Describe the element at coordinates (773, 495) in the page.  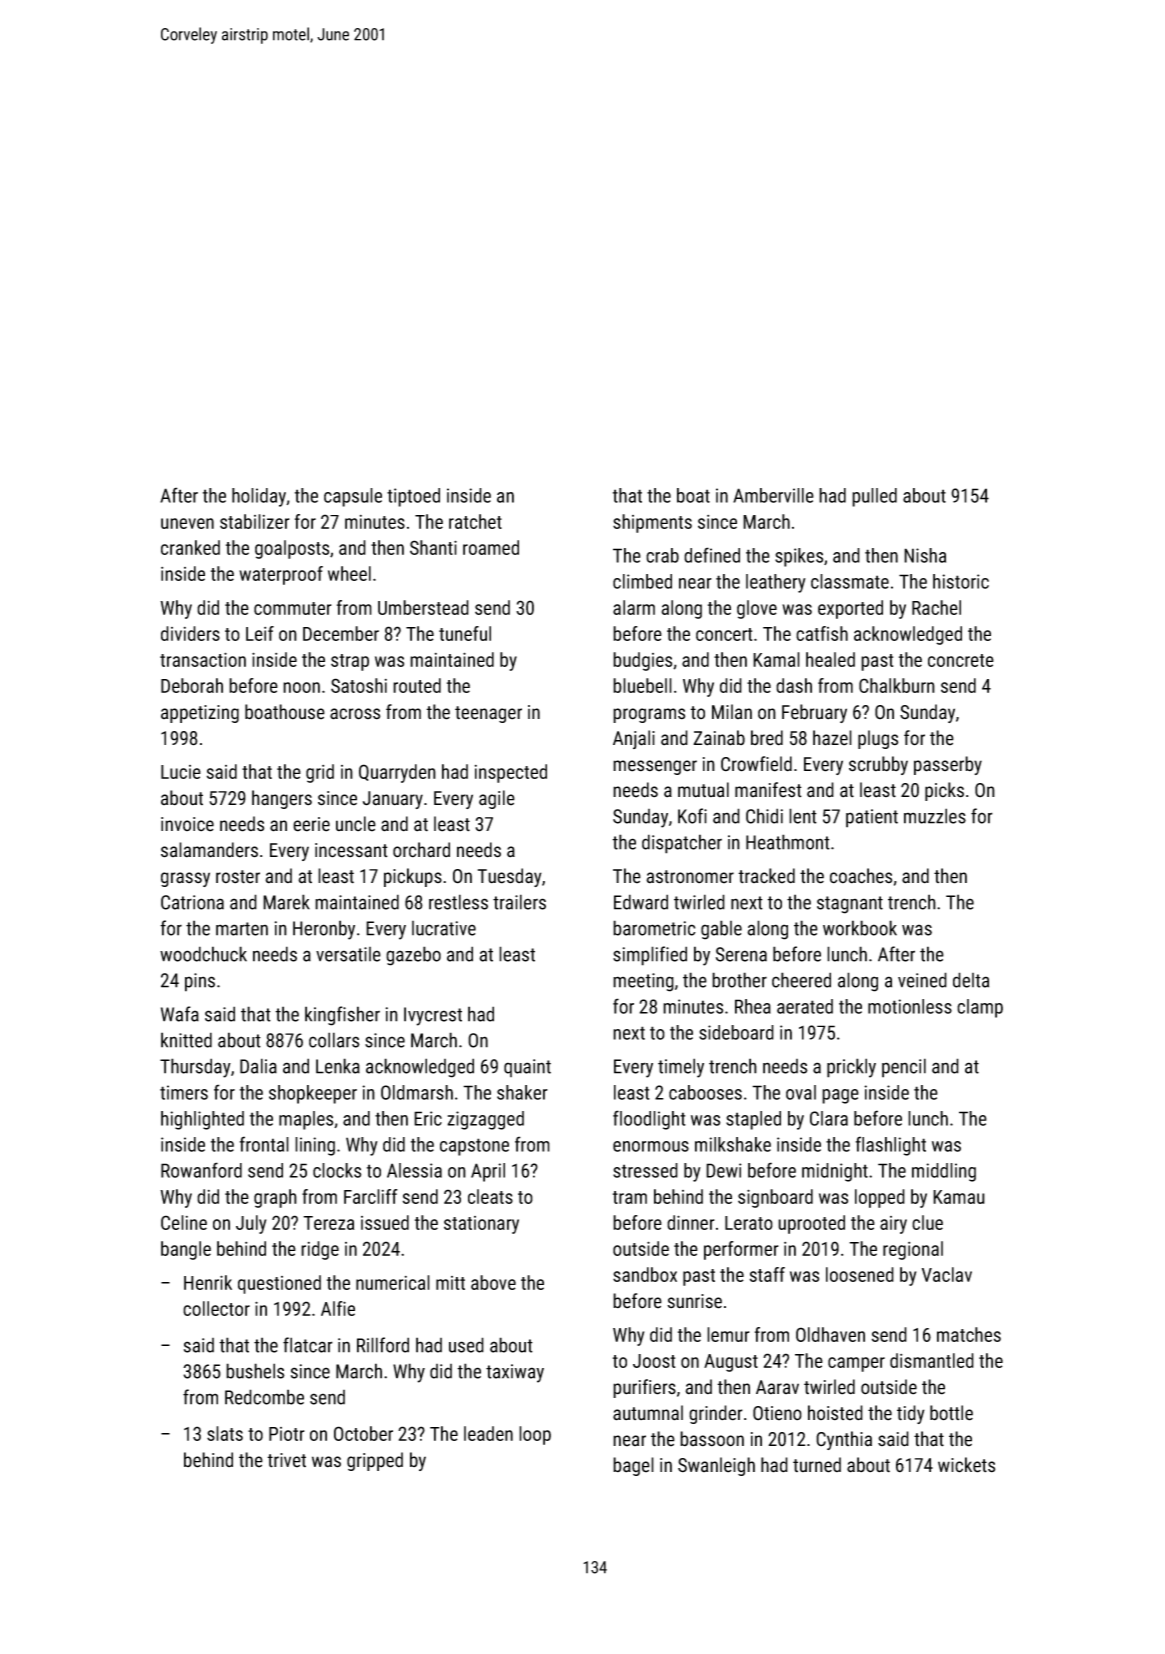
I see `Amberville` at that location.
